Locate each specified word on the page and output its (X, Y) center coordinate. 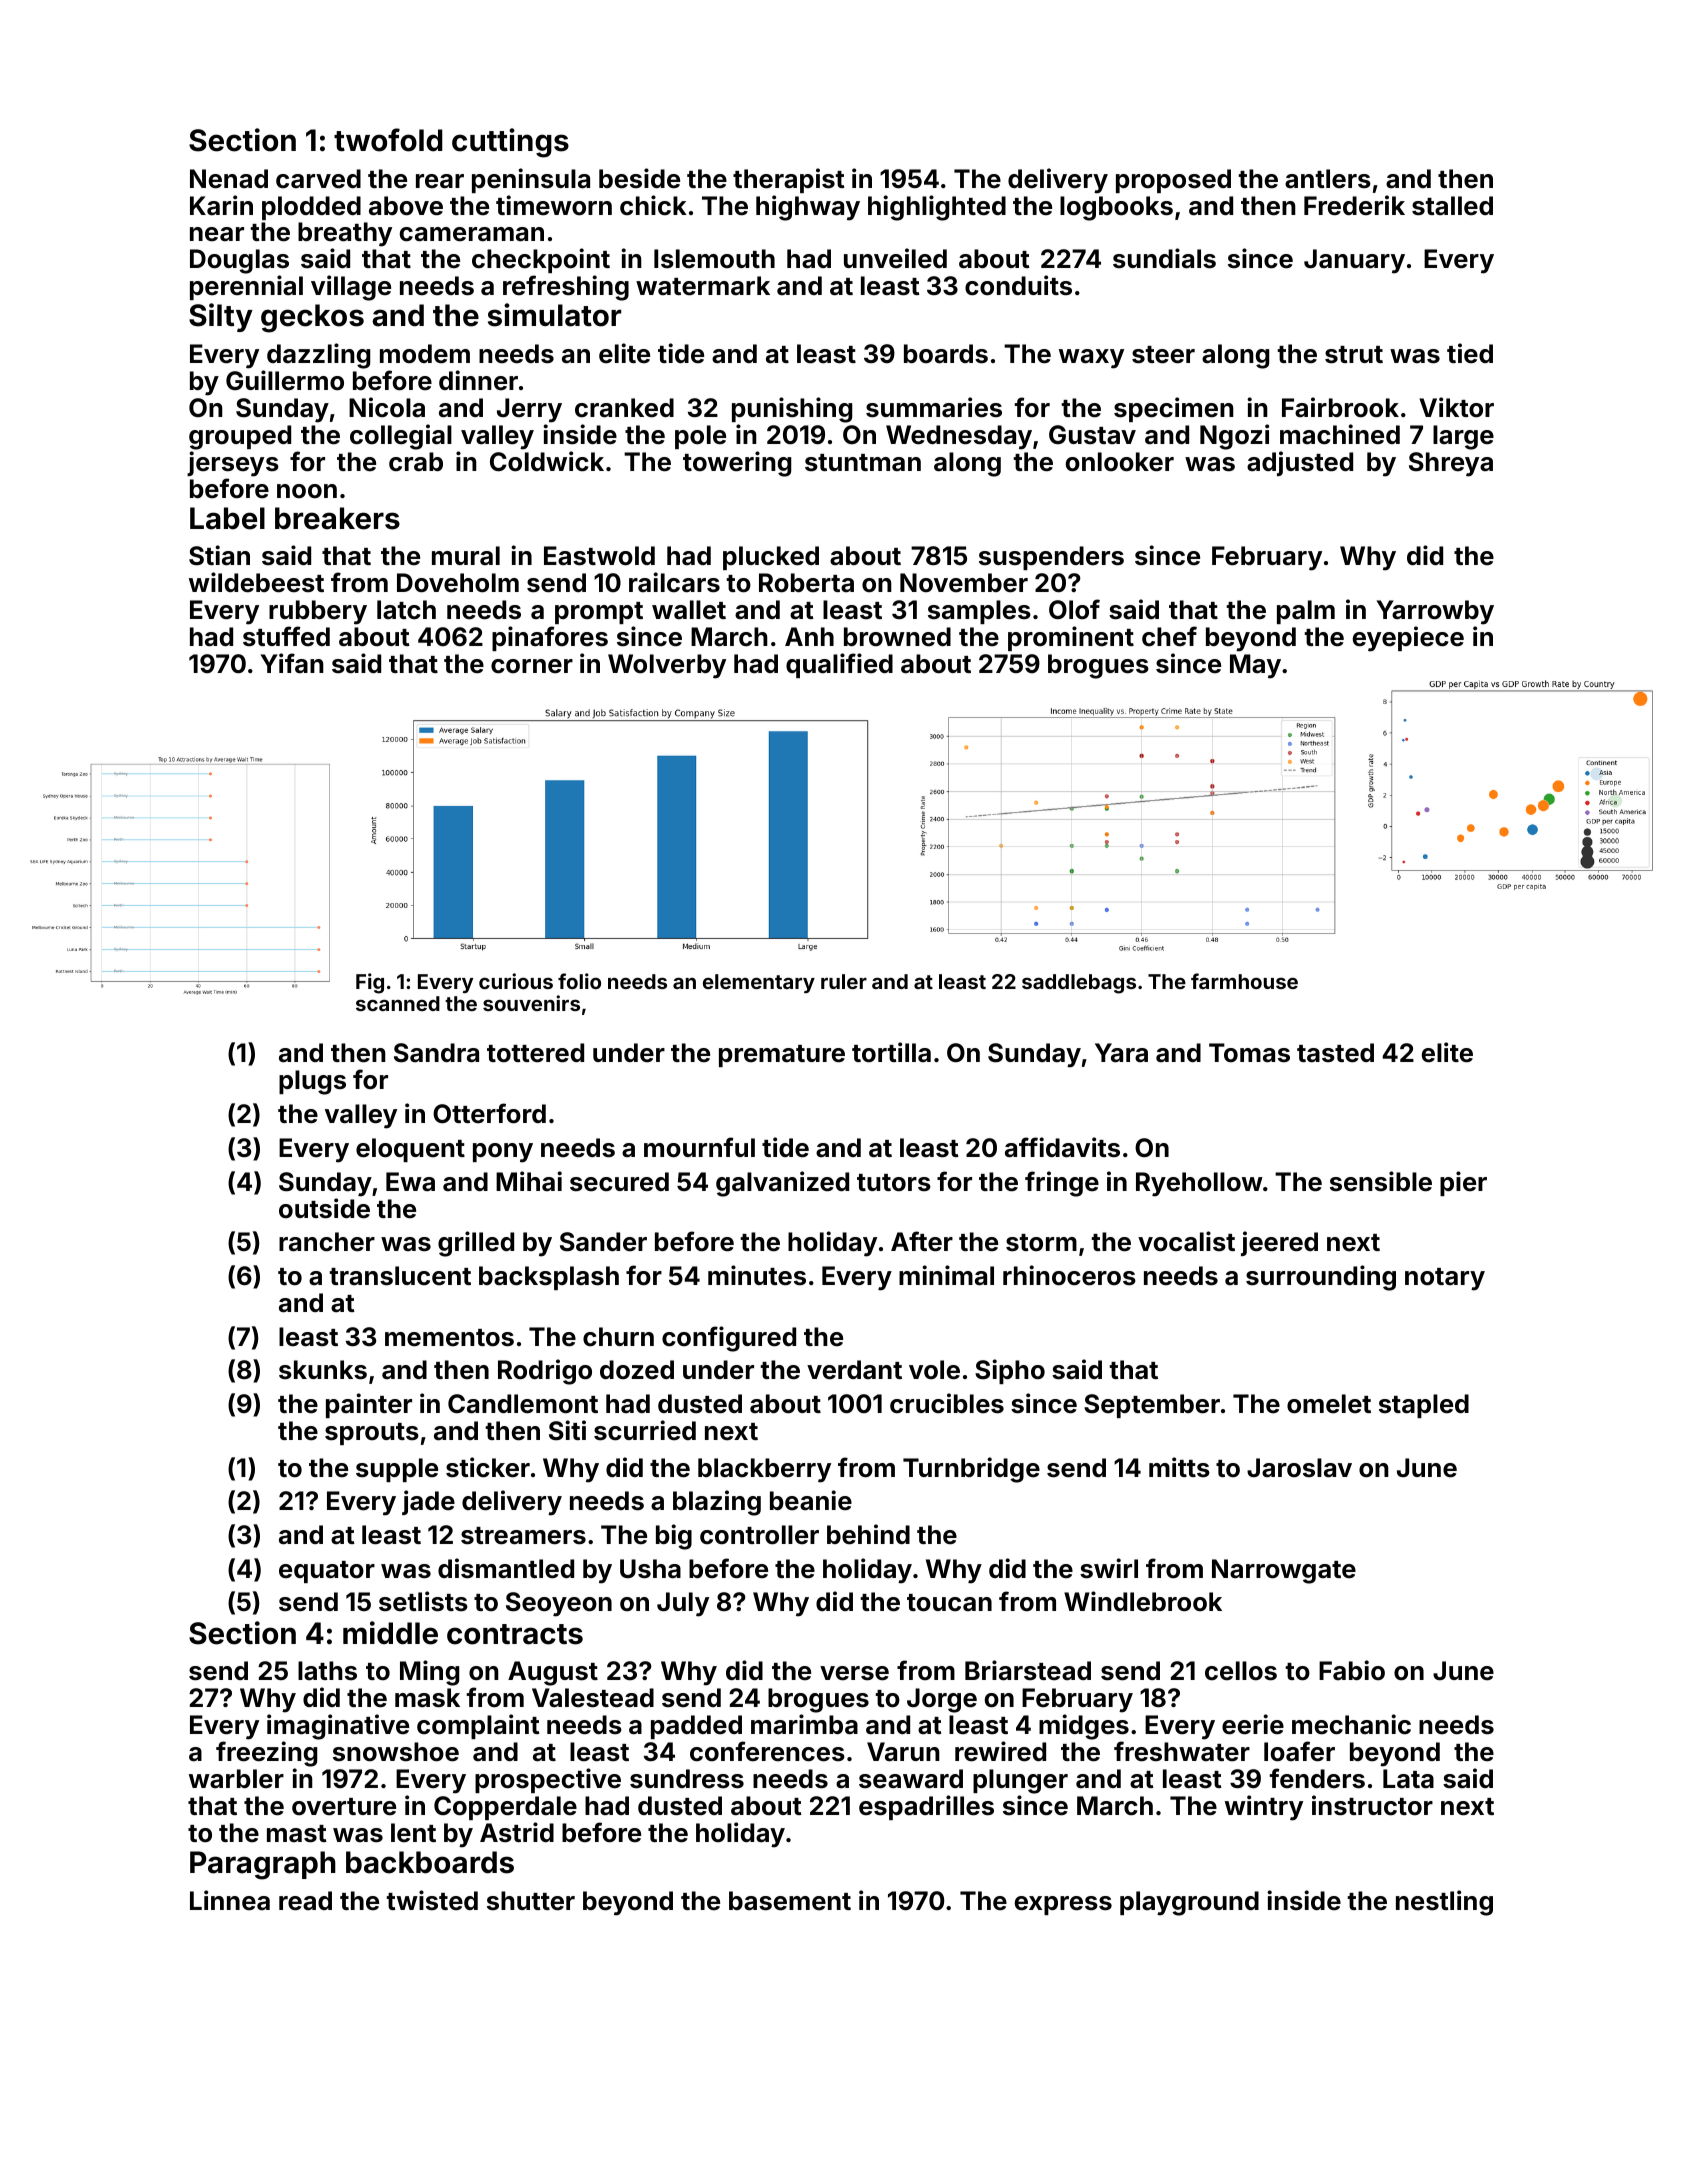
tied (1470, 353)
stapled (1424, 1406)
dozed (637, 1370)
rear (440, 181)
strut (1354, 355)
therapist (789, 180)
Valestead (593, 1698)
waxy (1091, 359)
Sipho (1010, 1371)
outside (324, 1208)
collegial (401, 437)
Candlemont (523, 1404)
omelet (1329, 1404)
